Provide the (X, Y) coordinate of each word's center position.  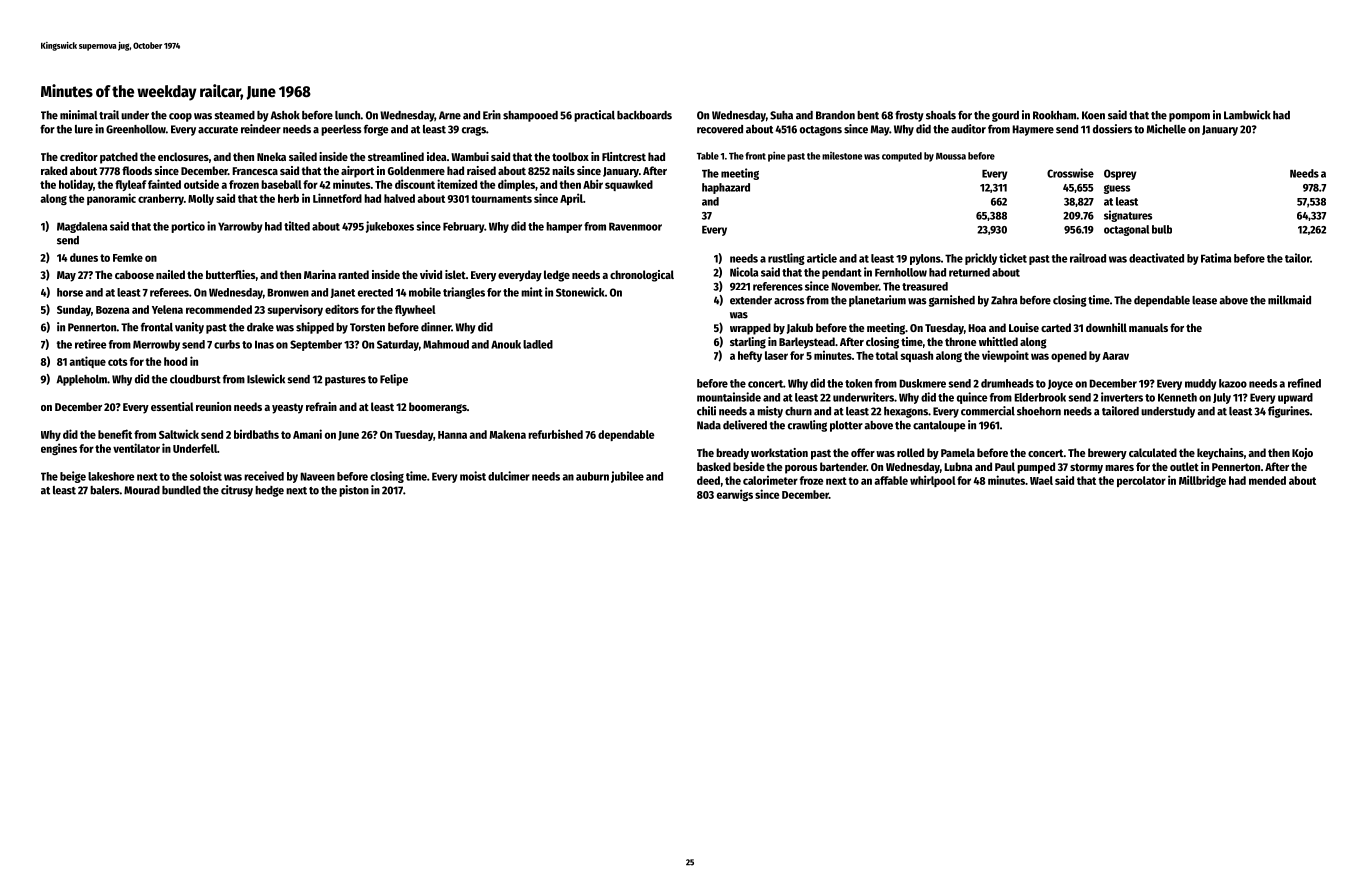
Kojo (1302, 454)
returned (969, 272)
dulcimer (509, 476)
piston (354, 491)
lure (84, 129)
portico (188, 227)
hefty (750, 356)
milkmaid (1289, 300)
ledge (557, 276)
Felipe (394, 380)
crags (474, 131)
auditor (968, 129)
